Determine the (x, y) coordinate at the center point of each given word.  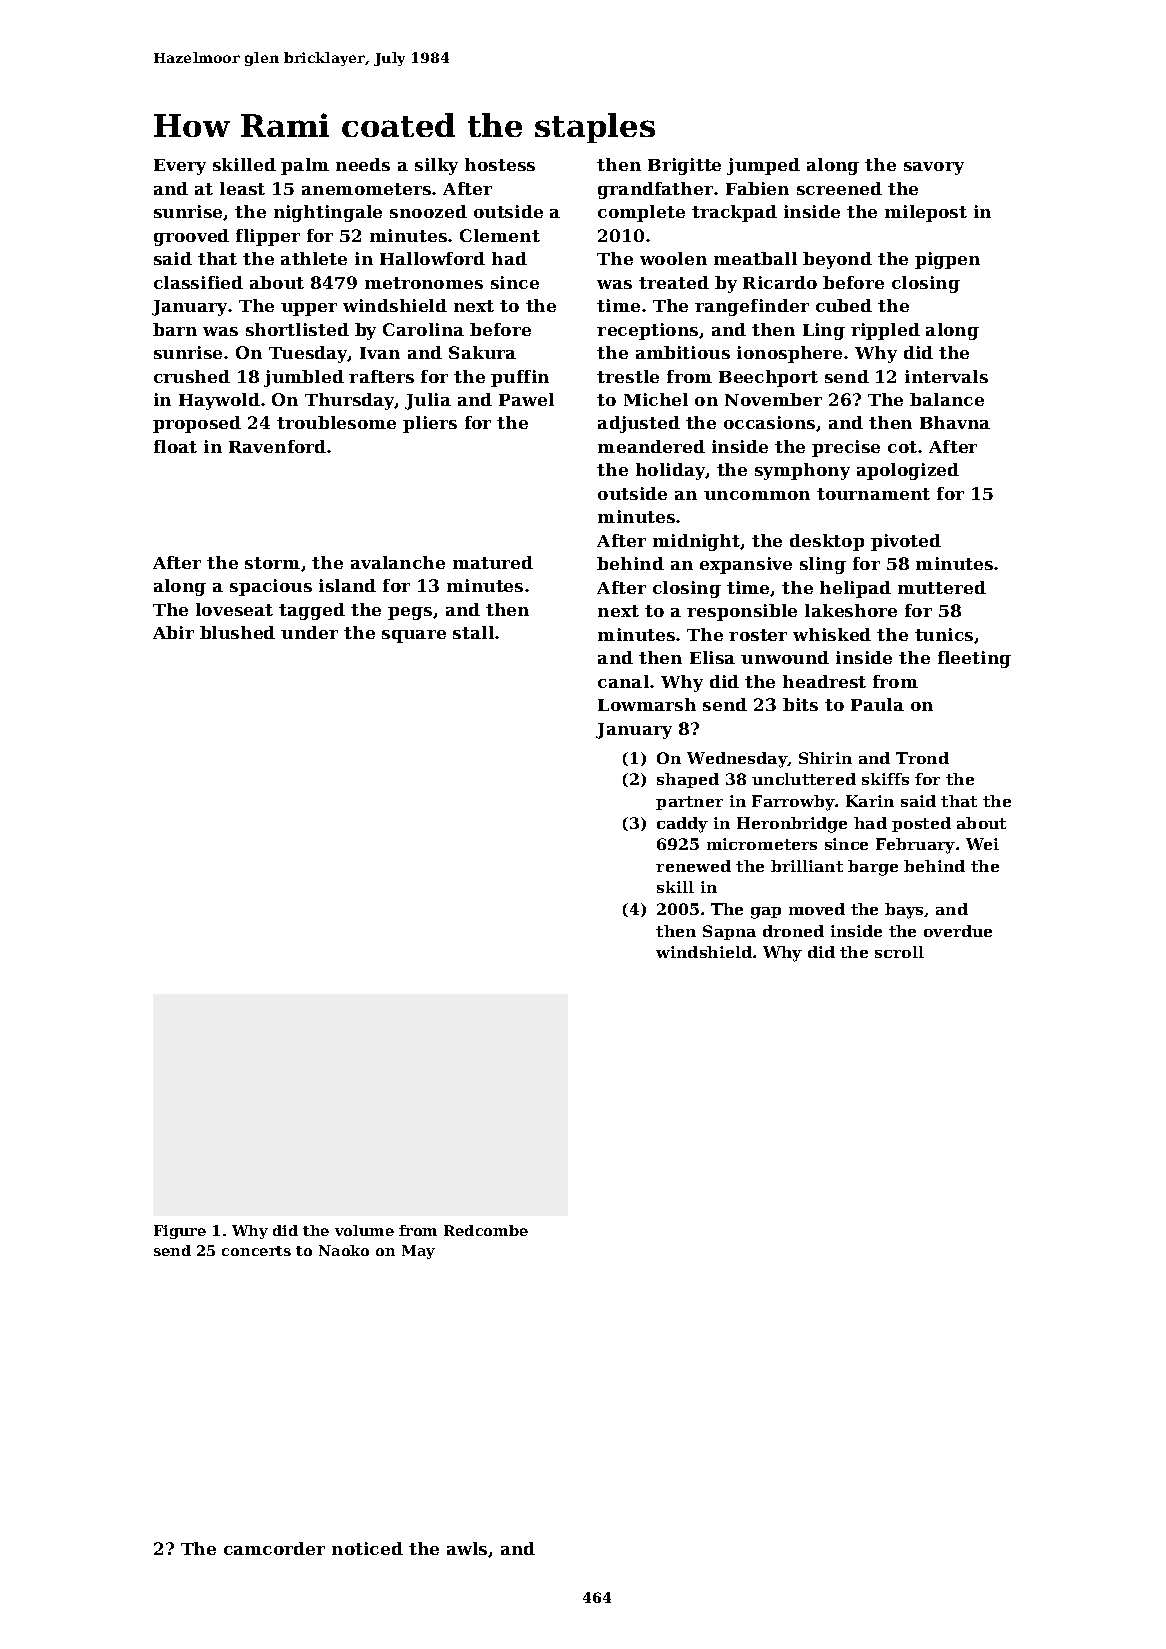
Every (180, 167)
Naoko (344, 1250)
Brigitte (684, 166)
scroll (899, 952)
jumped (763, 166)
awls (467, 1548)
